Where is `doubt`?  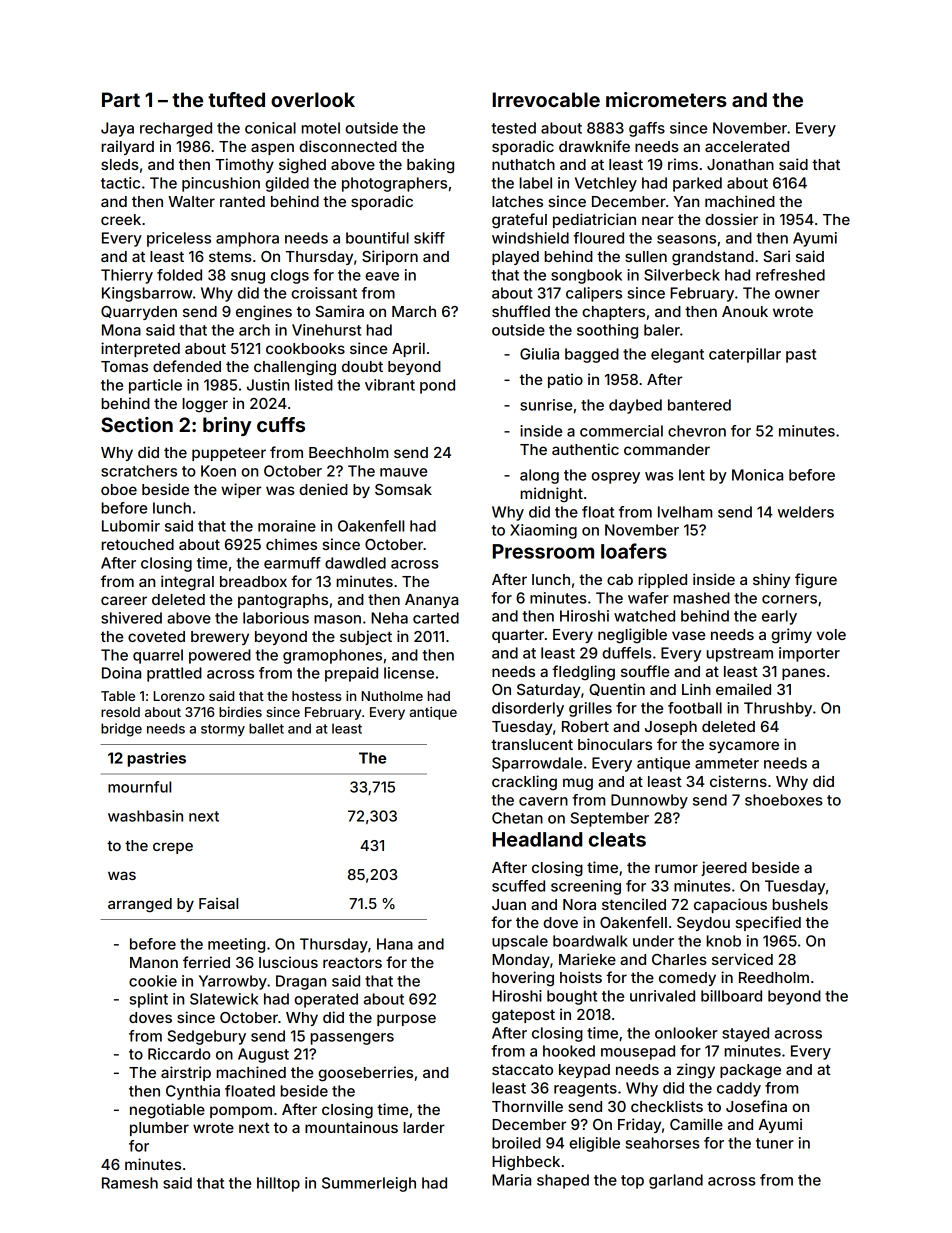 doubt is located at coordinates (362, 366).
